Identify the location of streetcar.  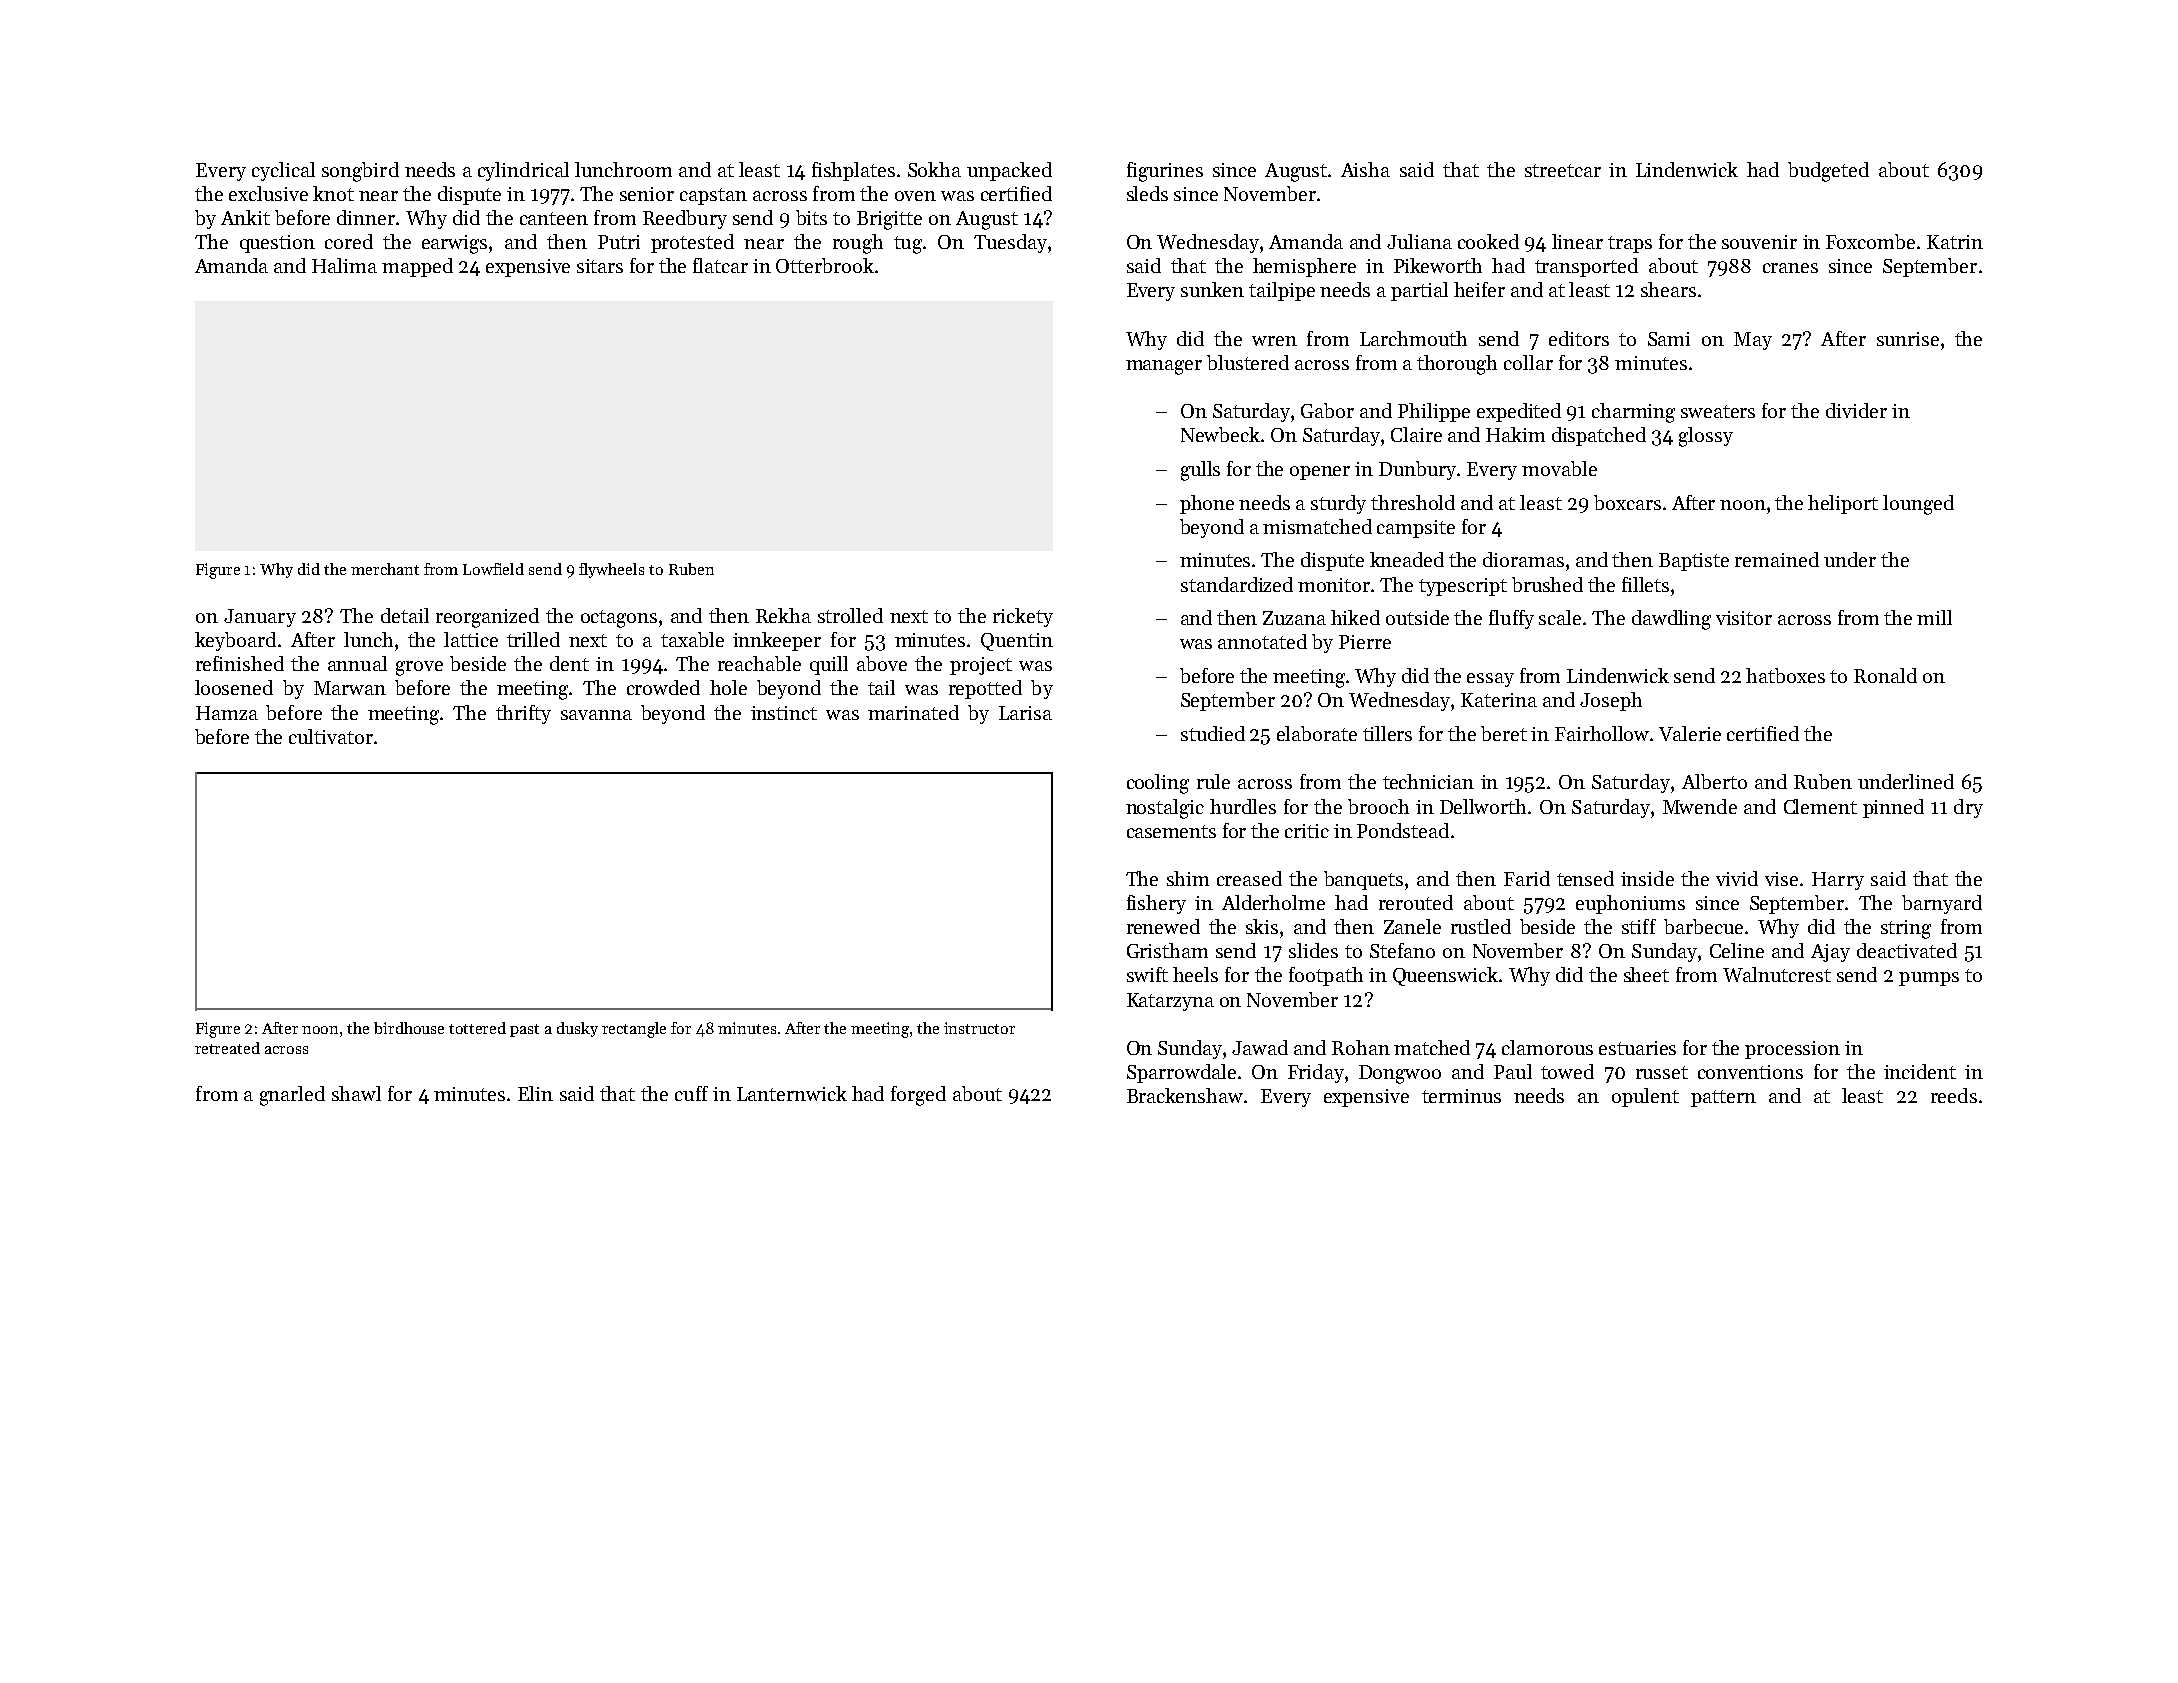
(1563, 170).
